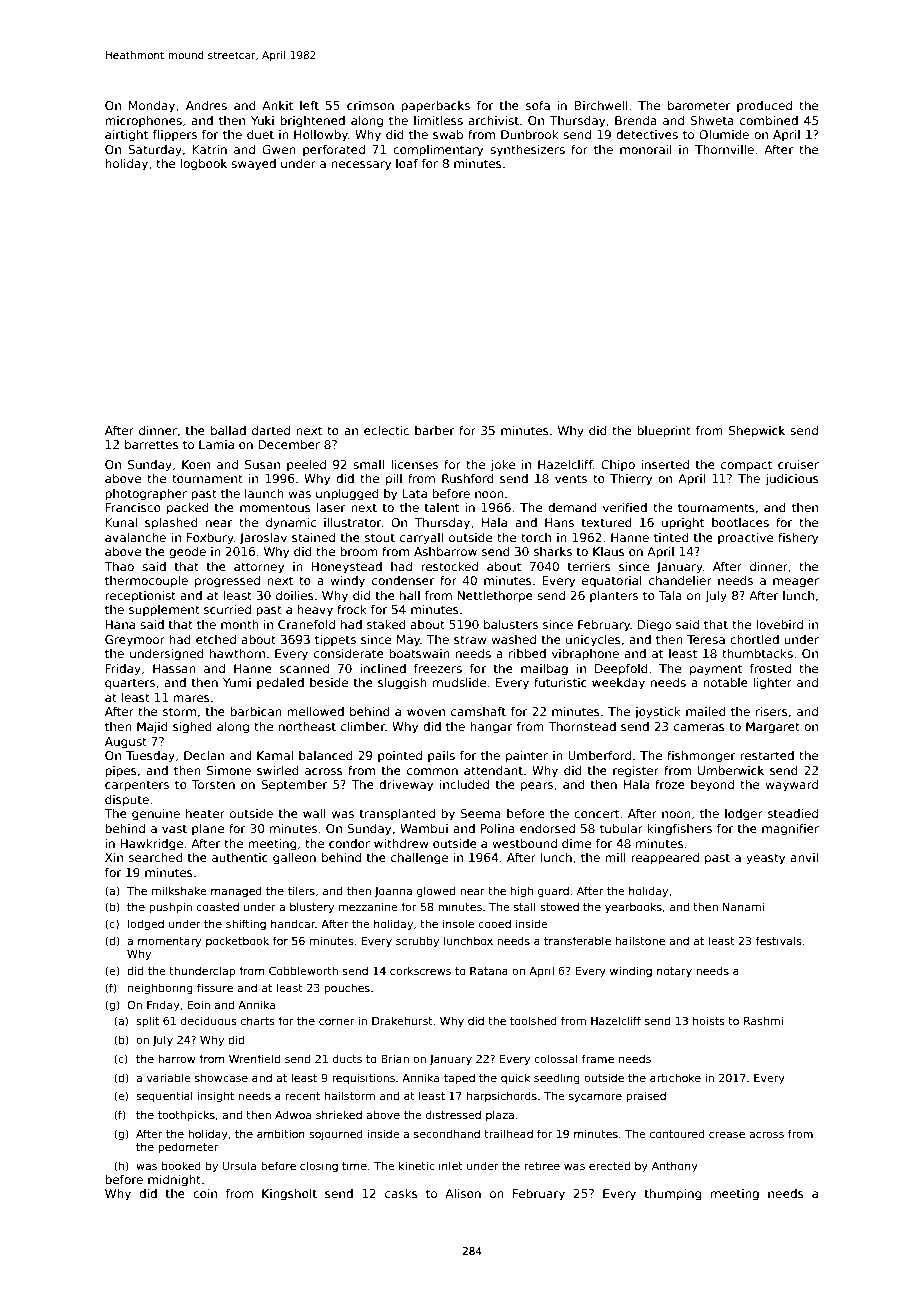 The image size is (924, 1308). Describe the element at coordinates (798, 539) in the screenshot. I see `fishery` at that location.
